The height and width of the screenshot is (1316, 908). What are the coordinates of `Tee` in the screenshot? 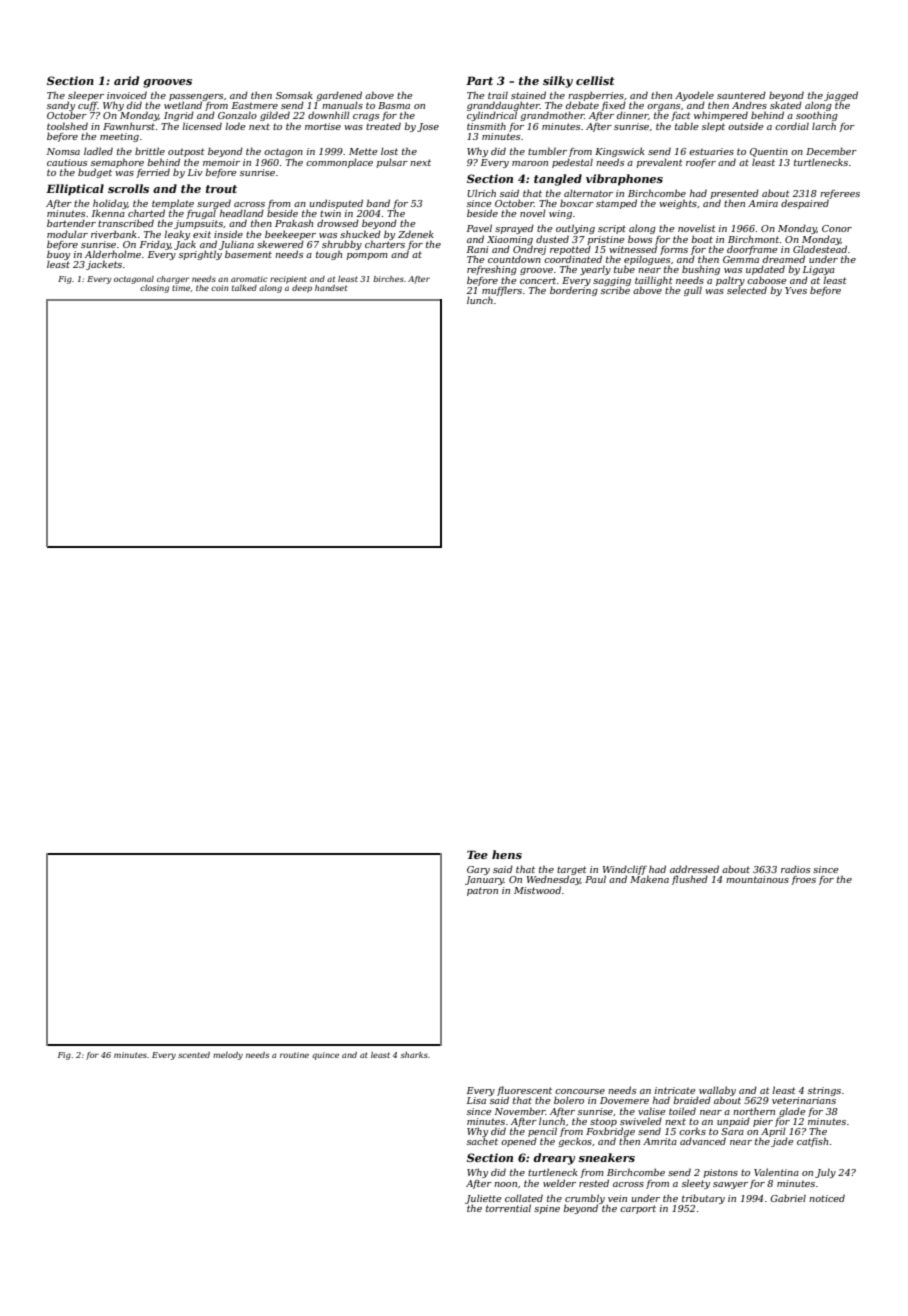 It's located at (477, 854).
